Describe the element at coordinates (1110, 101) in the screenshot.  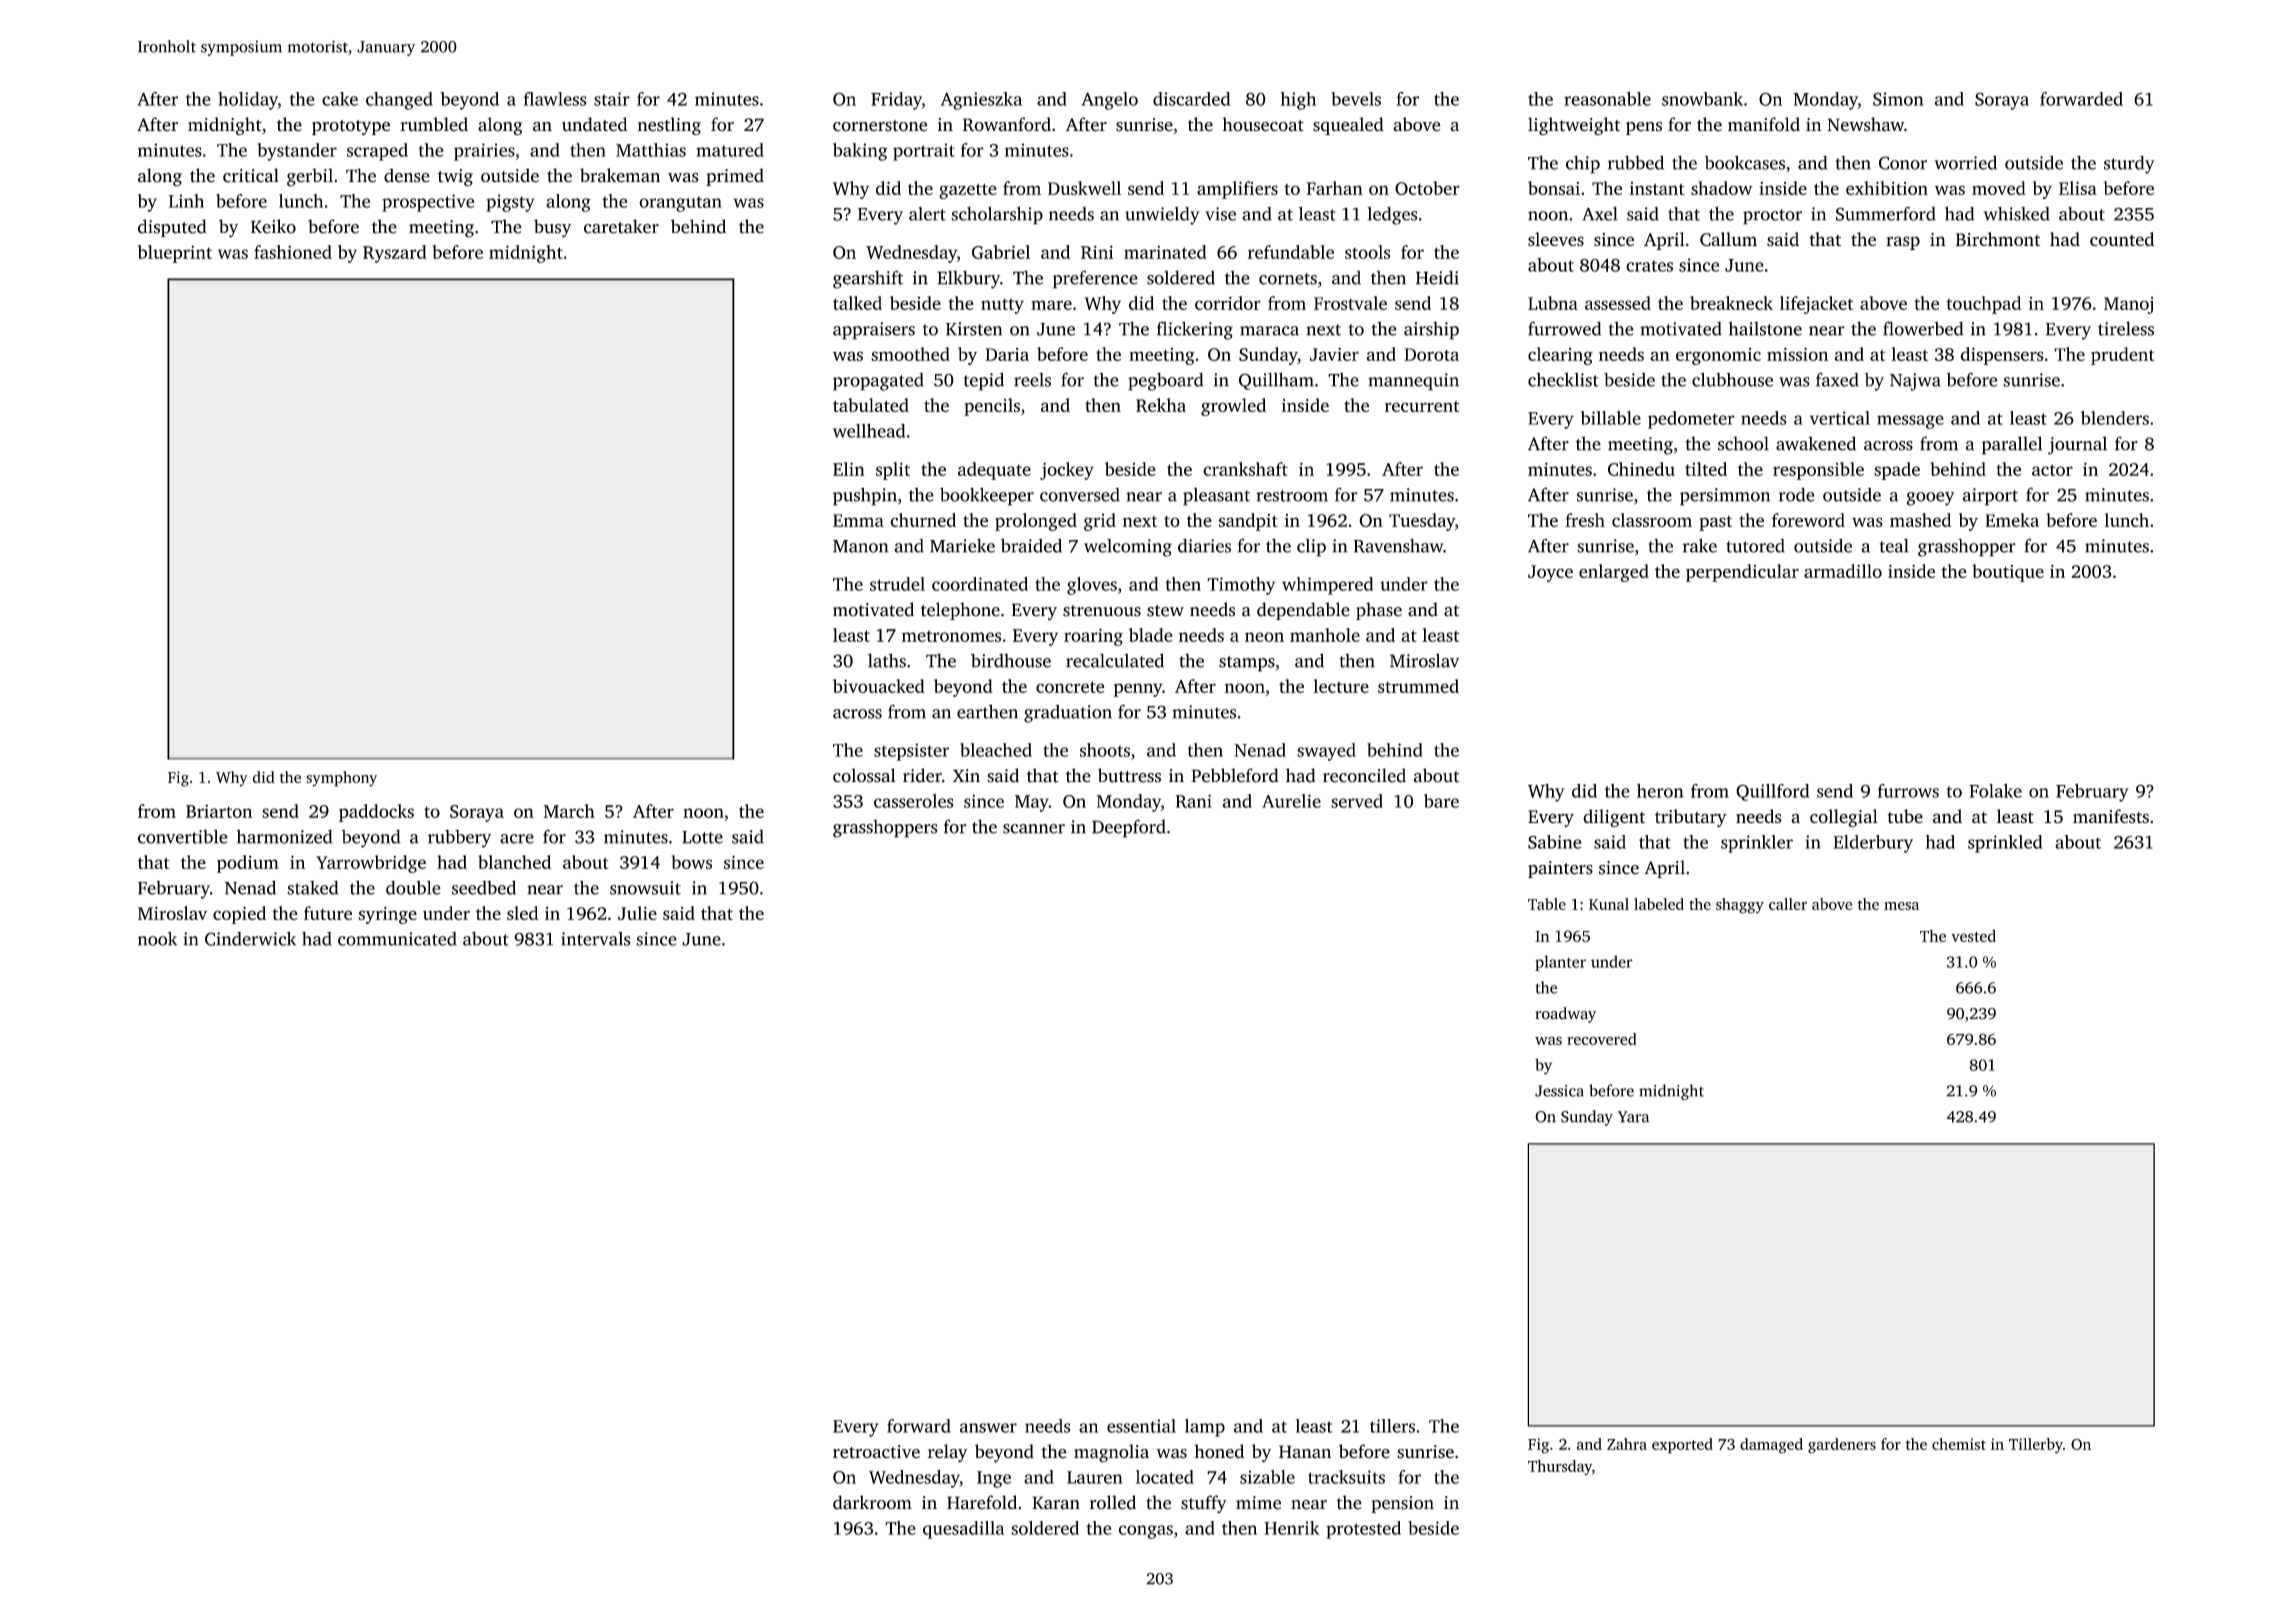
I see `Angelo` at that location.
